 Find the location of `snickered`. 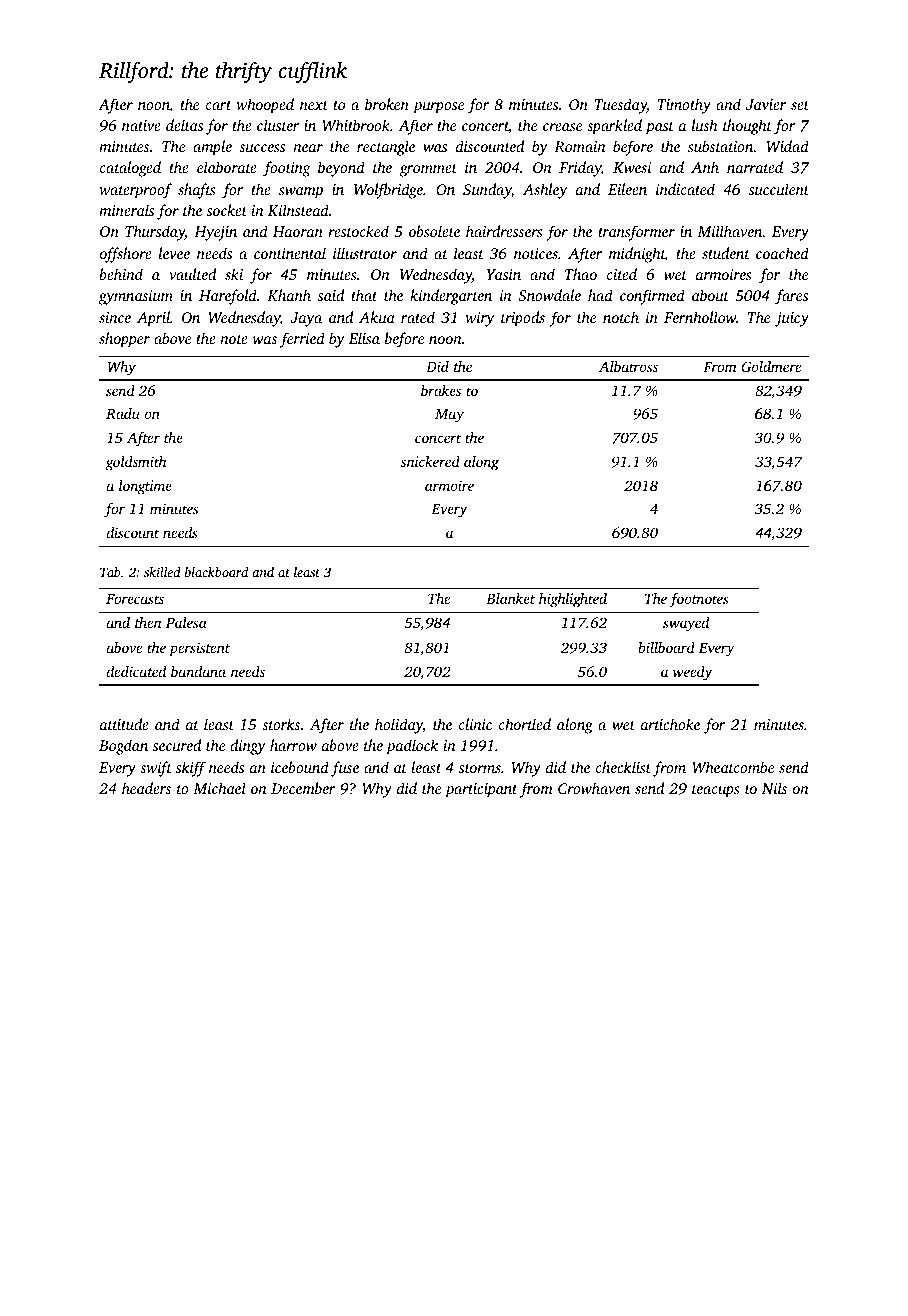

snickered is located at coordinates (430, 461).
